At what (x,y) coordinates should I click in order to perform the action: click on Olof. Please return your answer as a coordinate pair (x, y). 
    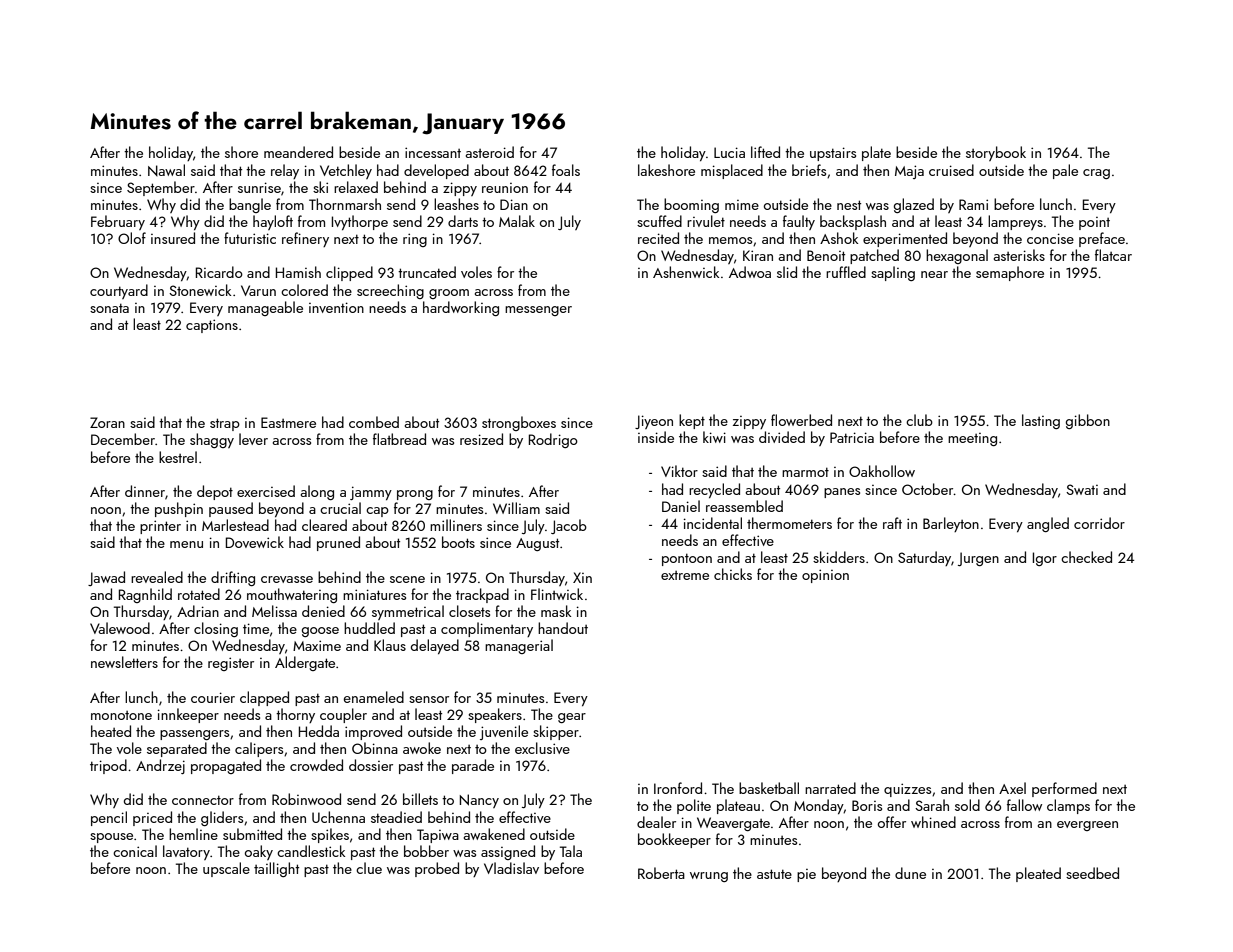
    Looking at the image, I should click on (132, 238).
